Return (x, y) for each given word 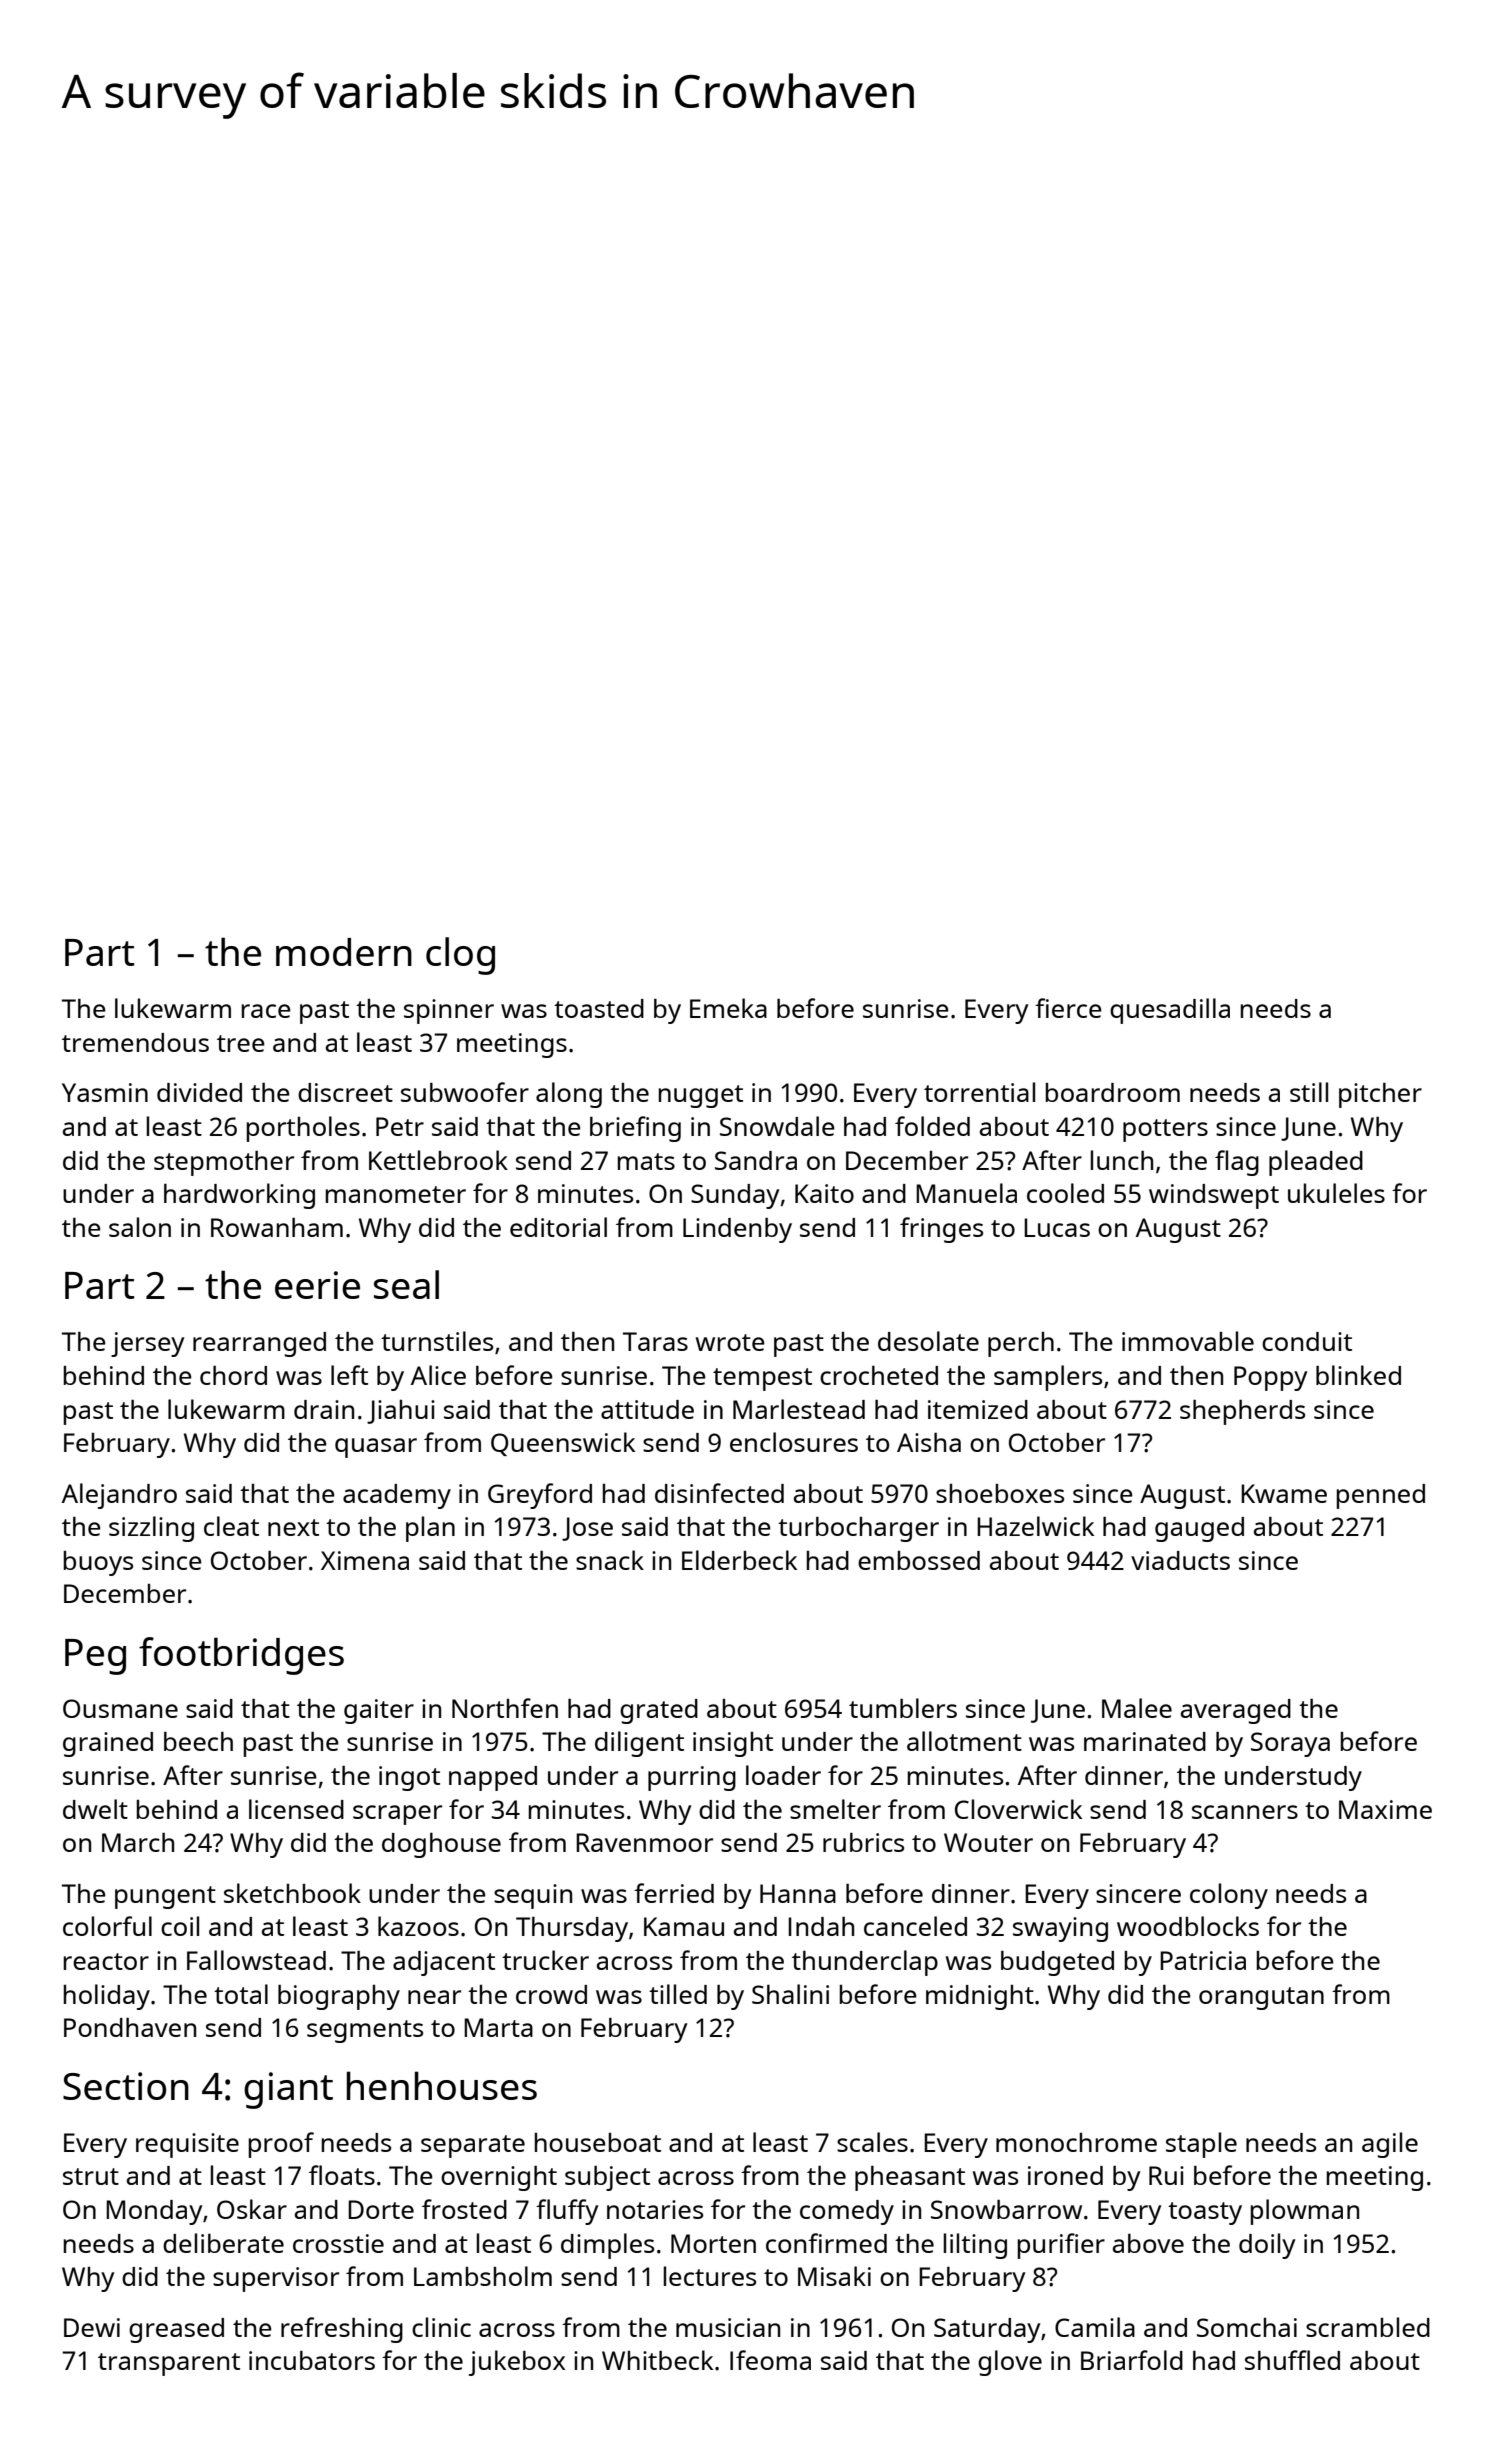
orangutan (1261, 1998)
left (349, 1375)
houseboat (598, 2142)
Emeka (728, 1008)
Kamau (684, 1926)
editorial (558, 1227)
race (266, 1011)
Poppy (1270, 1378)
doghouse (441, 1845)
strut (91, 2176)
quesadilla (1170, 1011)
